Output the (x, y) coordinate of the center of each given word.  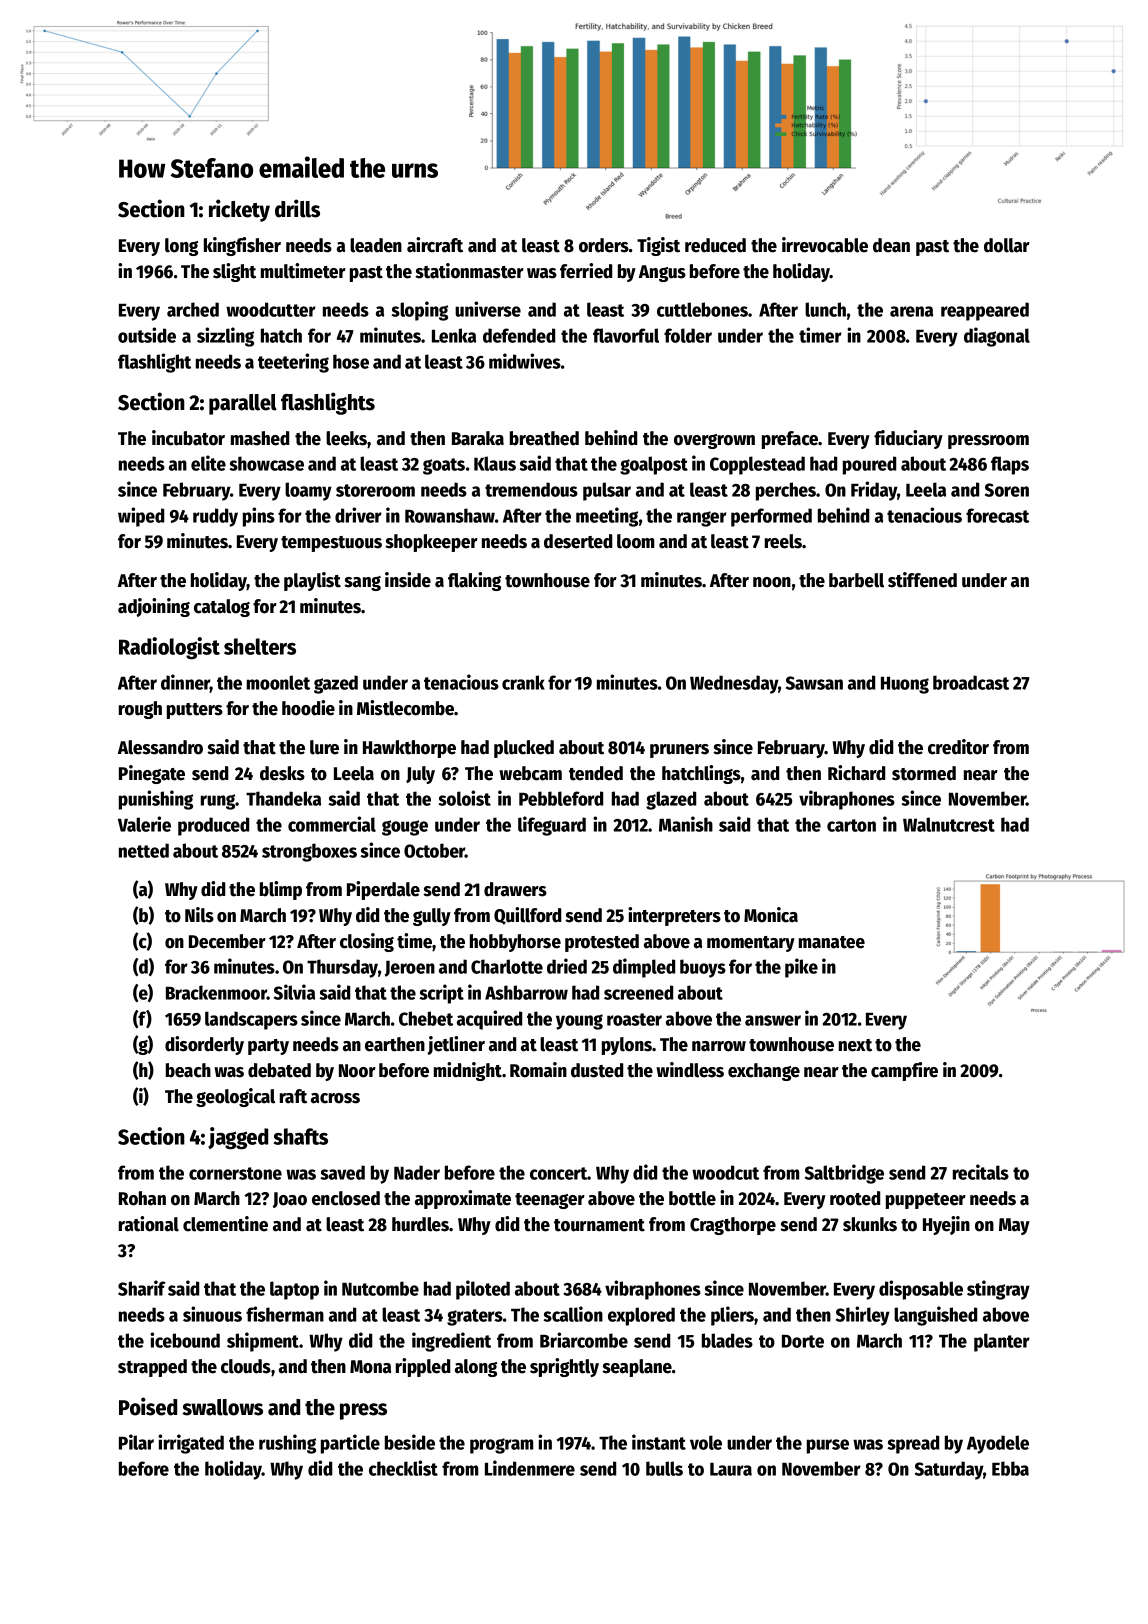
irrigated (191, 1444)
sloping (419, 311)
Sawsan (814, 683)
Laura (731, 1469)
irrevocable (825, 245)
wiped (141, 517)
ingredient (451, 1342)
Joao (290, 1200)
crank (523, 682)
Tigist (658, 246)
